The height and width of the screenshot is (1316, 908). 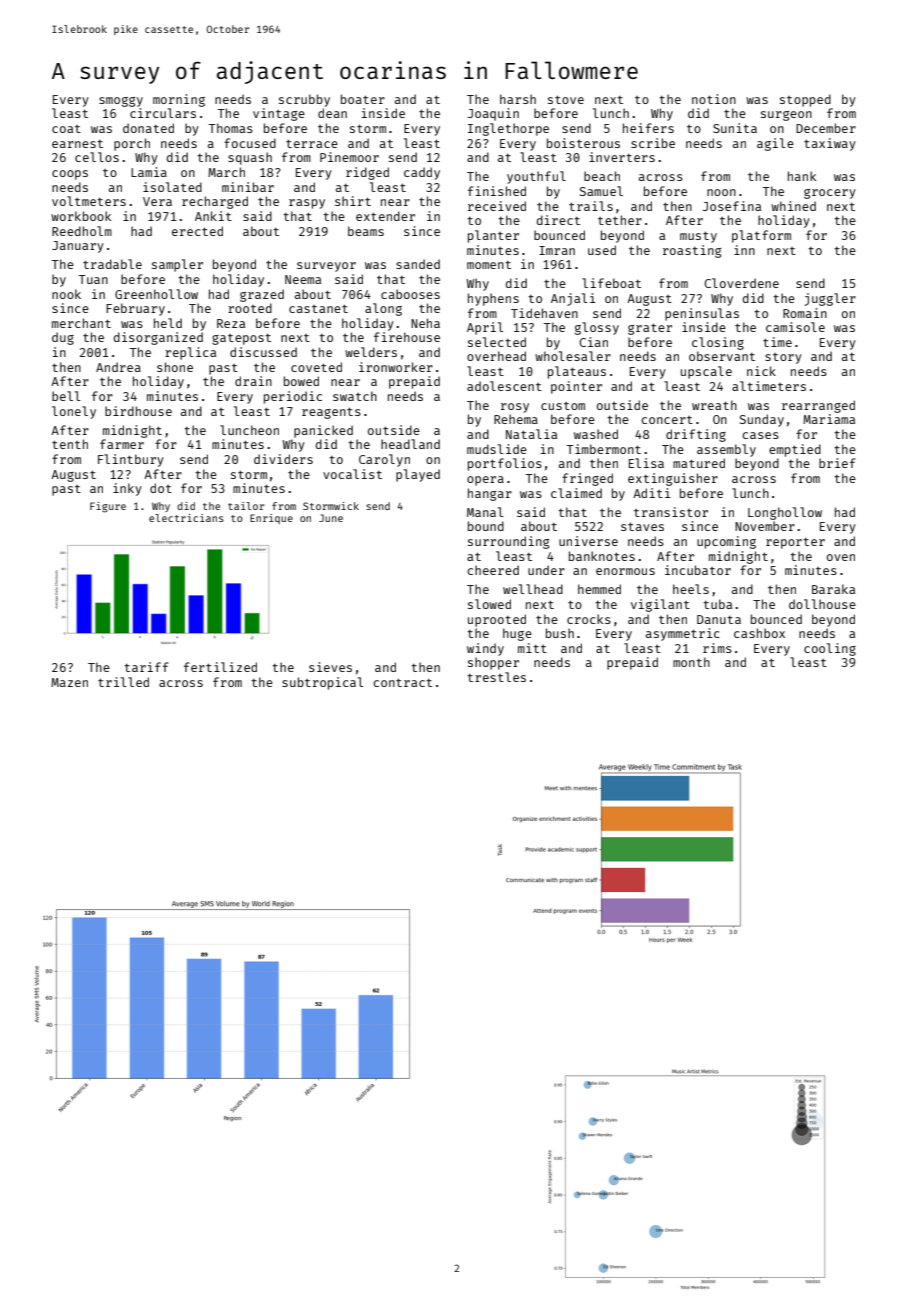 I want to click on assembly, so click(x=726, y=450).
